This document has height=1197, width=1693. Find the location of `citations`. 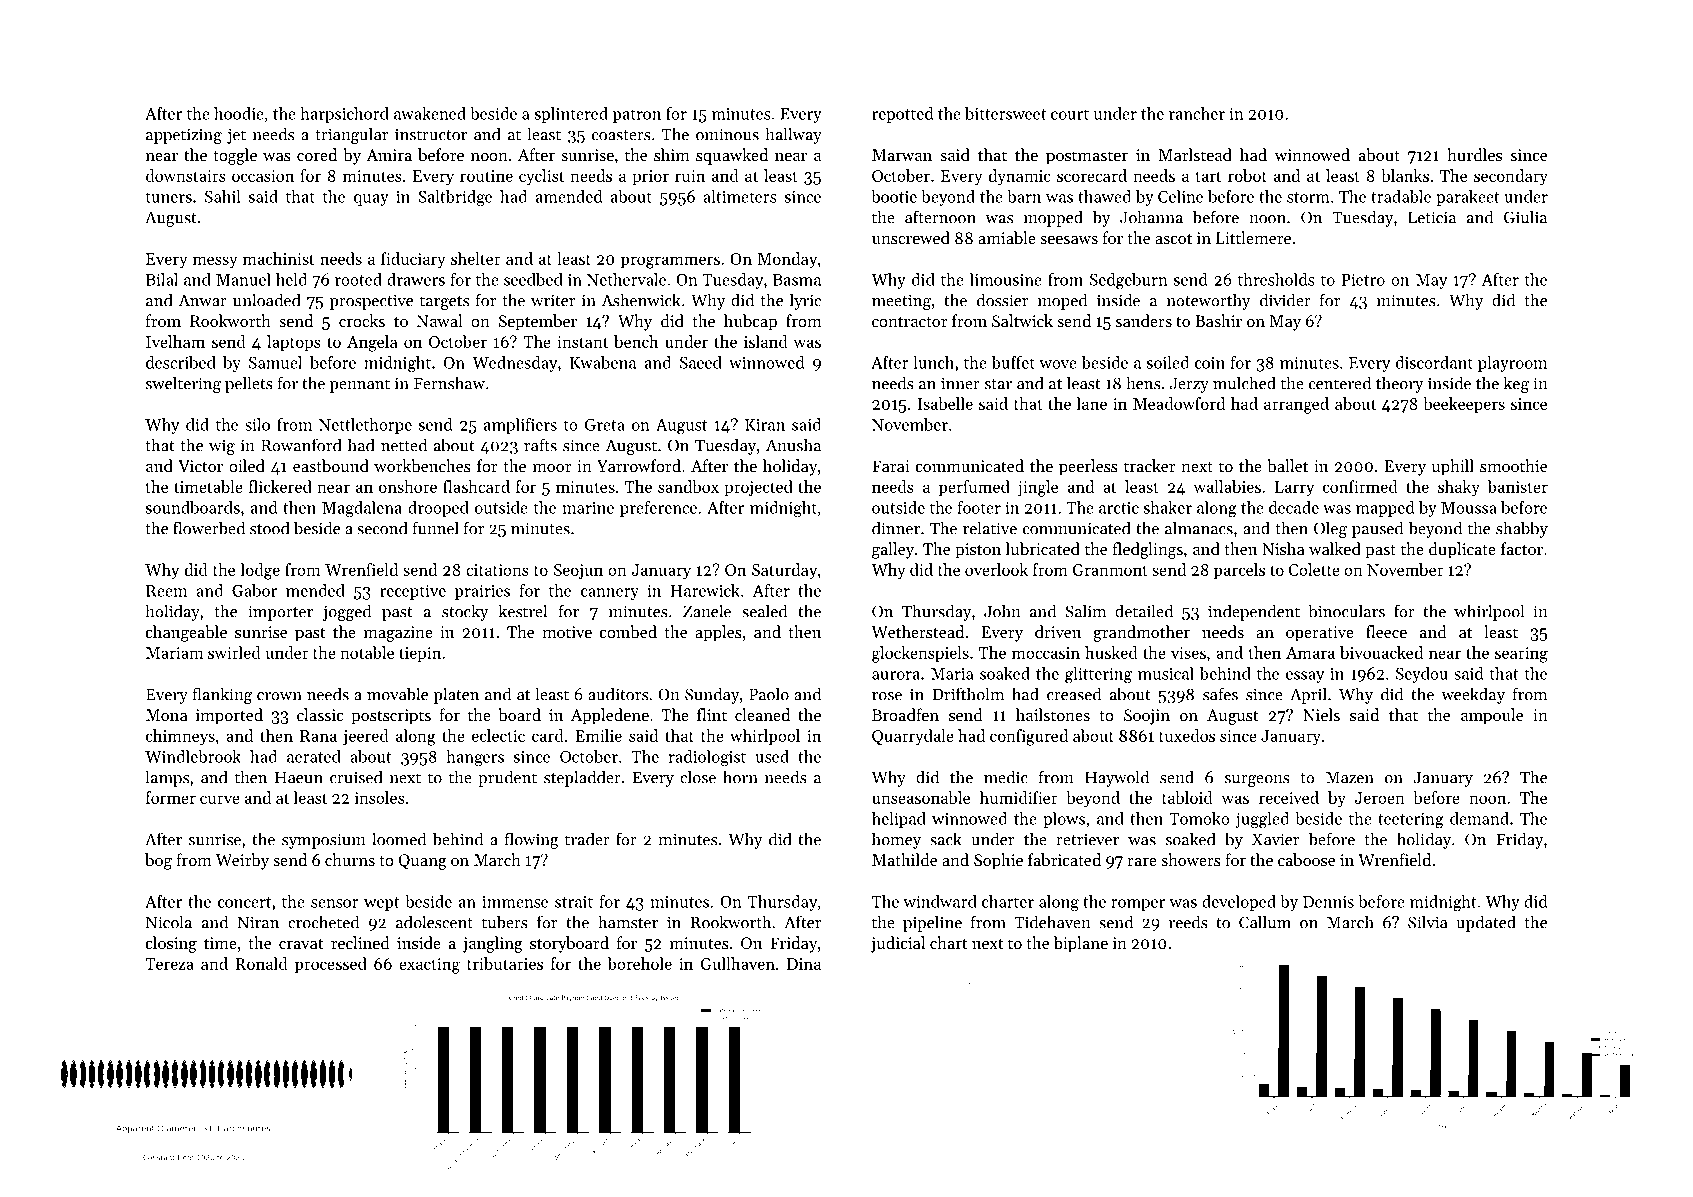

citations is located at coordinates (497, 570).
